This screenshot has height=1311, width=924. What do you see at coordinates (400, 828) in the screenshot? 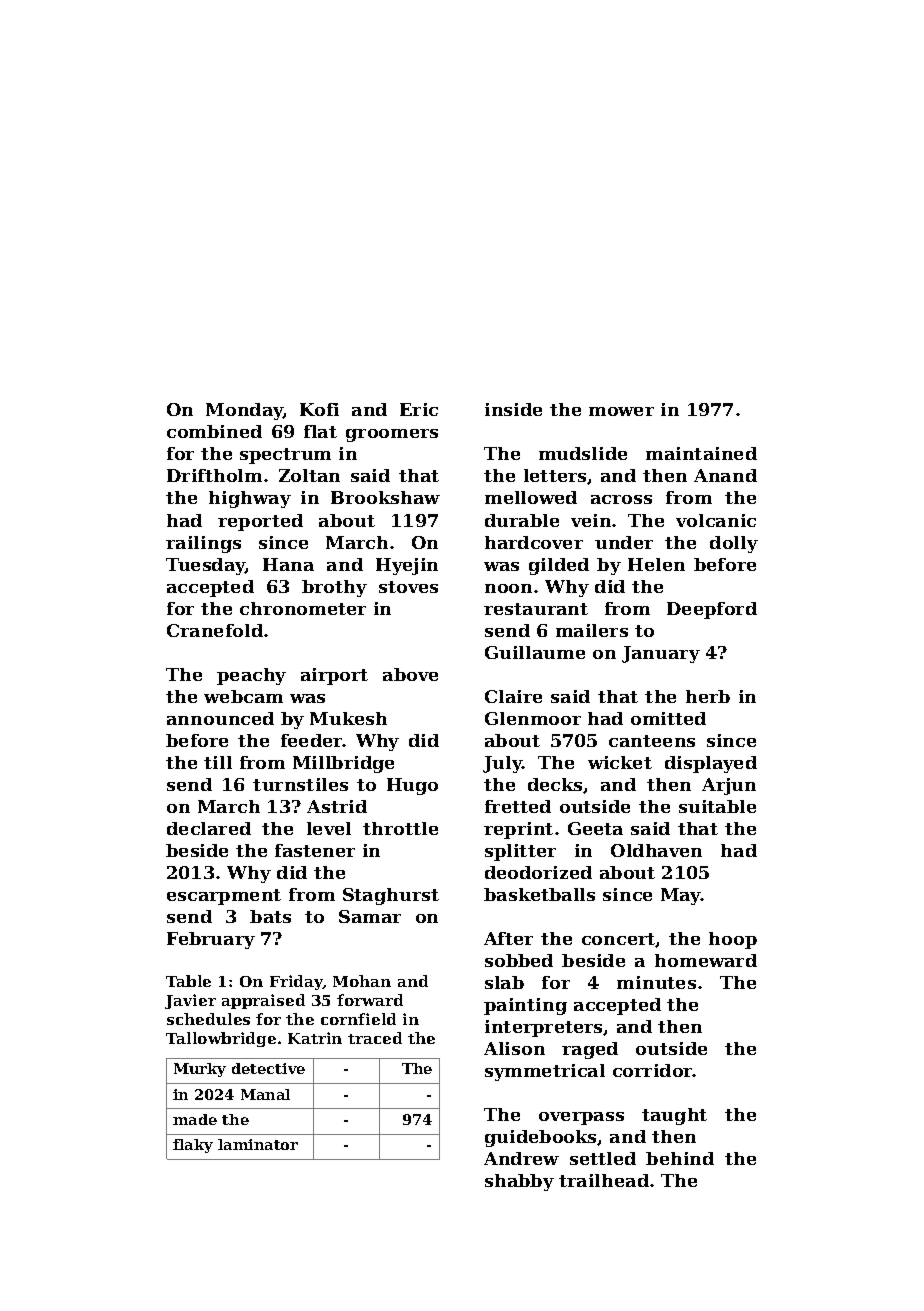
I see `throttle` at bounding box center [400, 828].
